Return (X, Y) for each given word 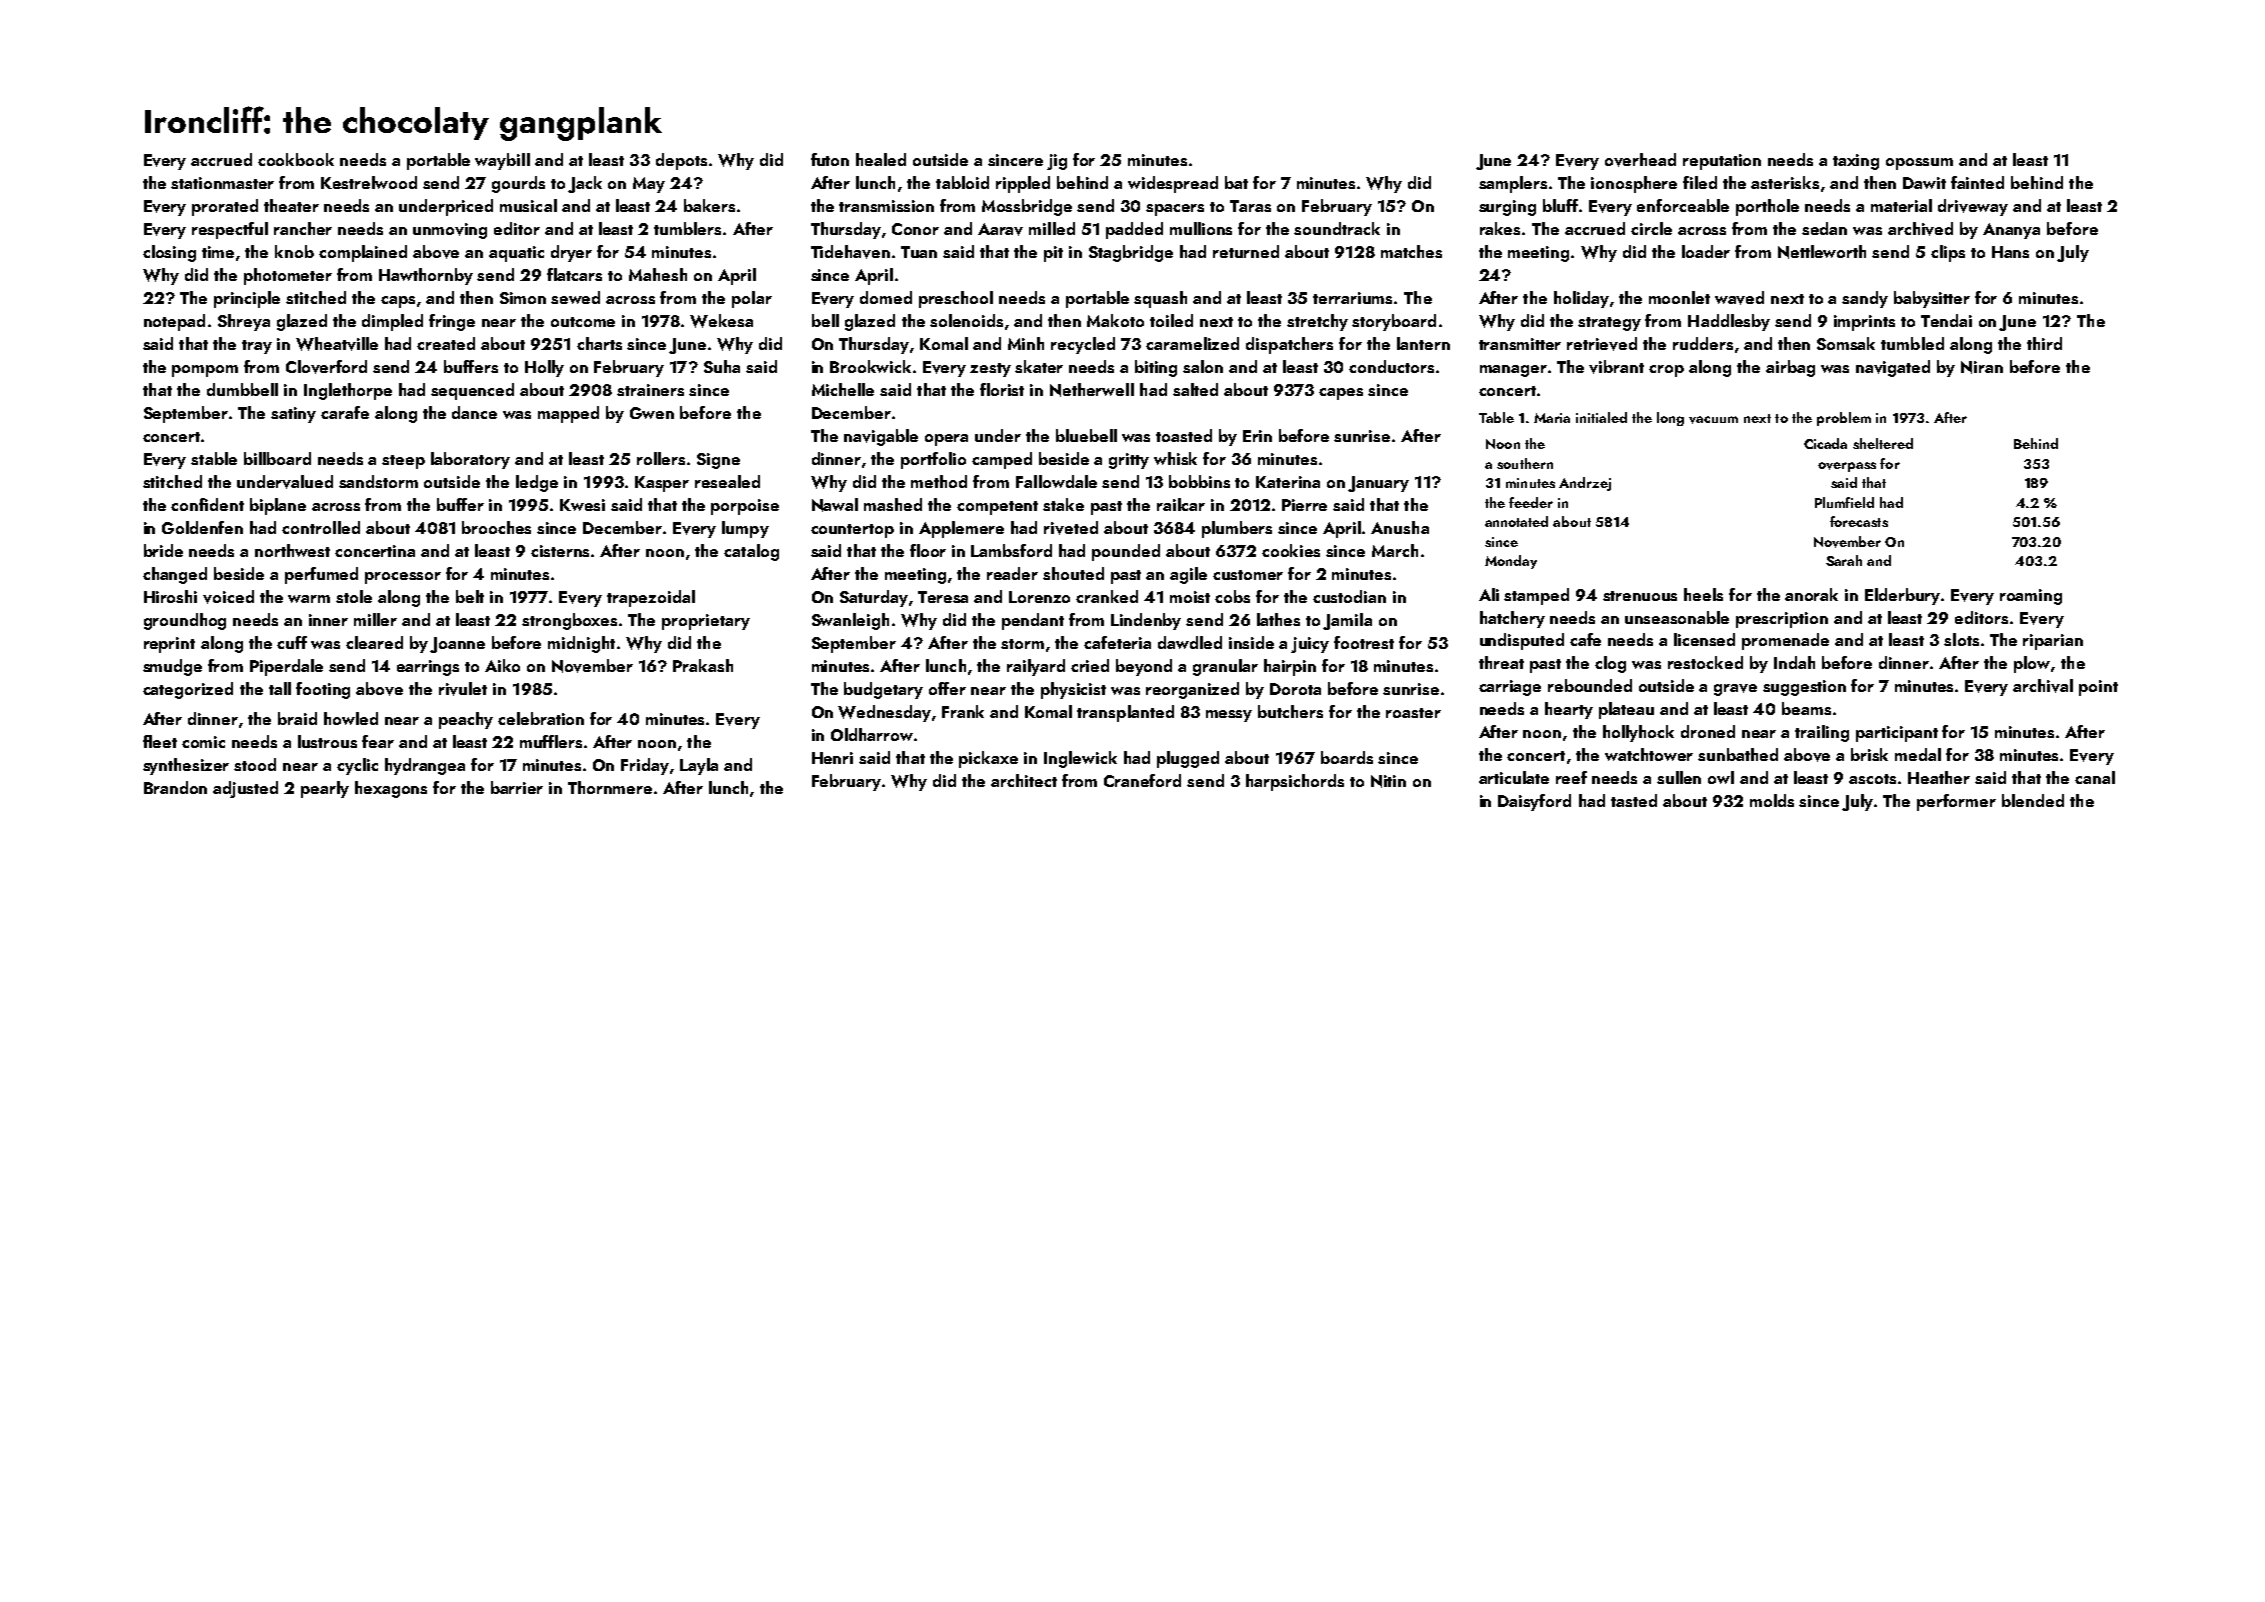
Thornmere (610, 787)
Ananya (2011, 231)
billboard (277, 458)
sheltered (1883, 443)
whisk (1175, 458)
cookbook (296, 159)
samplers (1513, 184)
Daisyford (1534, 802)
